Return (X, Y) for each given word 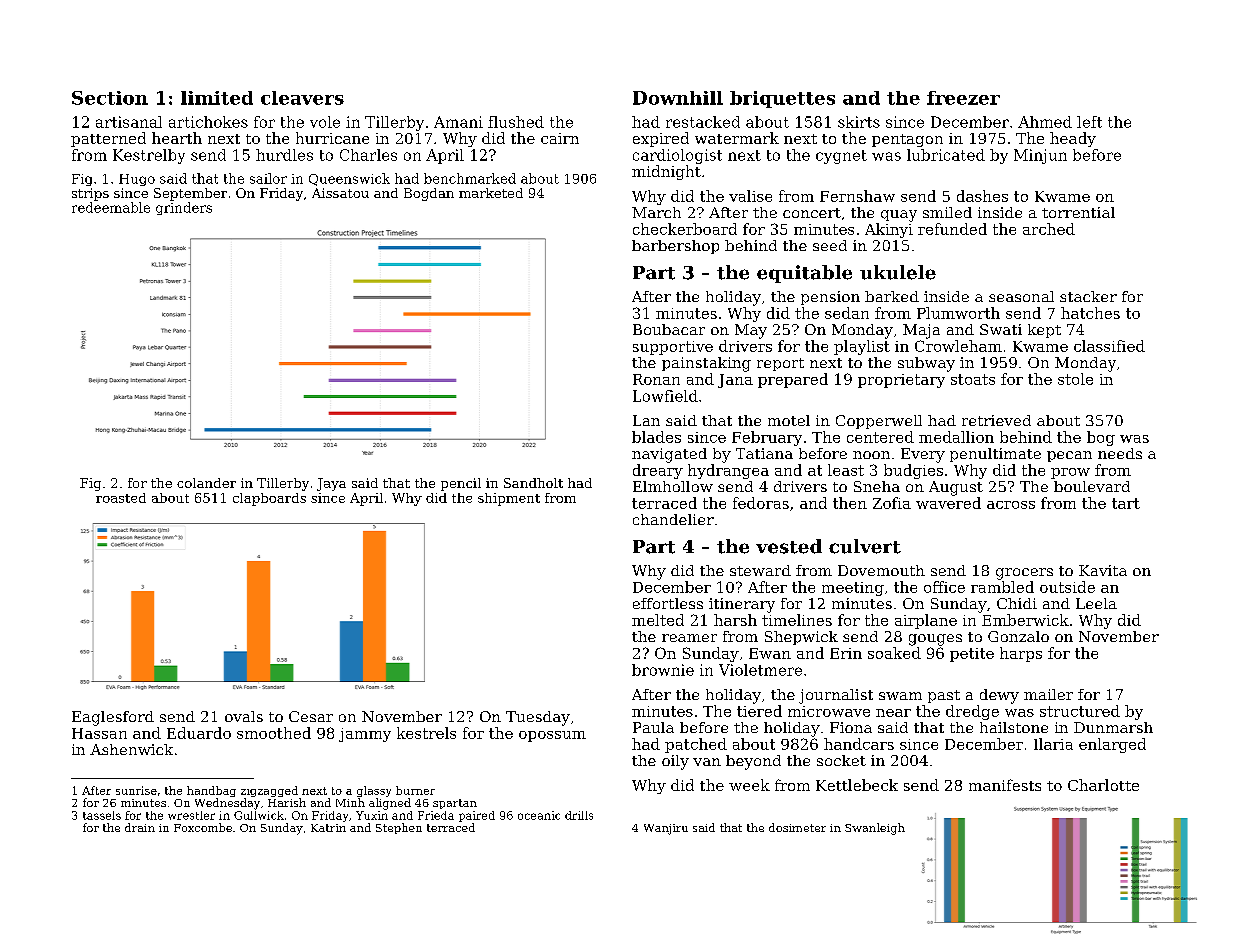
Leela (1096, 603)
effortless (668, 603)
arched (1049, 229)
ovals (244, 716)
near (893, 713)
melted (658, 620)
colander (206, 483)
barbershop (675, 247)
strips (90, 194)
